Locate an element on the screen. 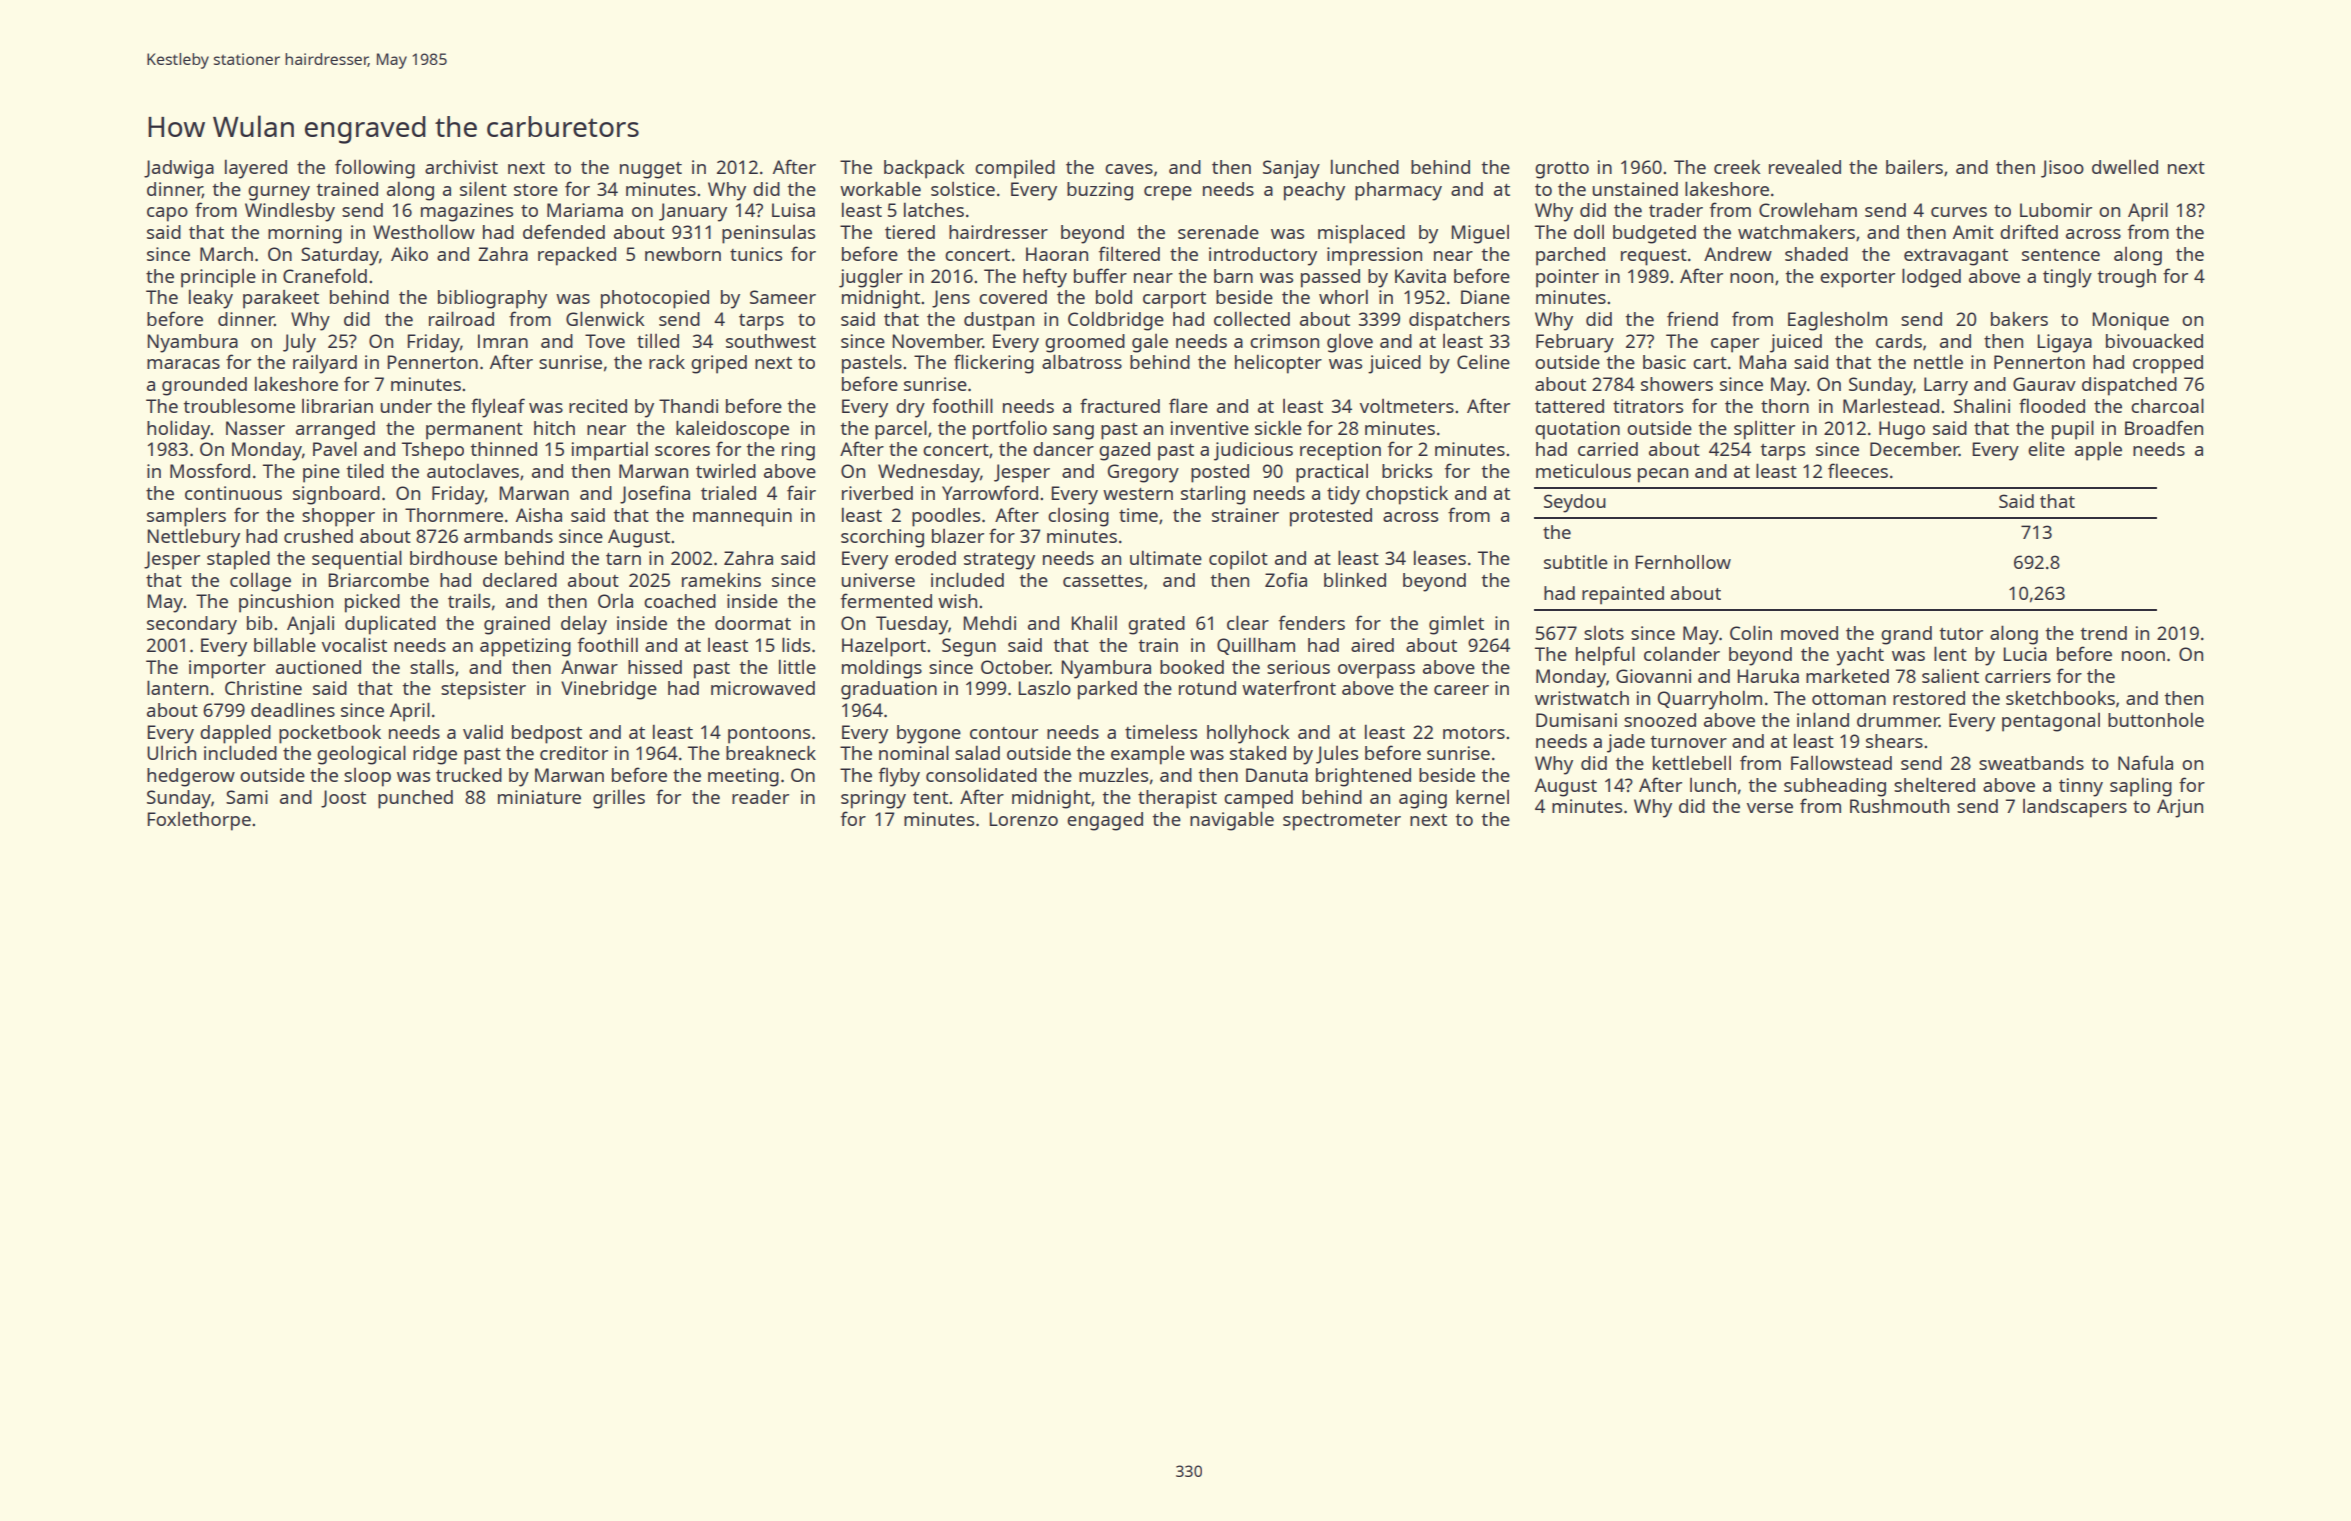 Image resolution: width=2351 pixels, height=1521 pixels. creek is located at coordinates (1737, 167).
